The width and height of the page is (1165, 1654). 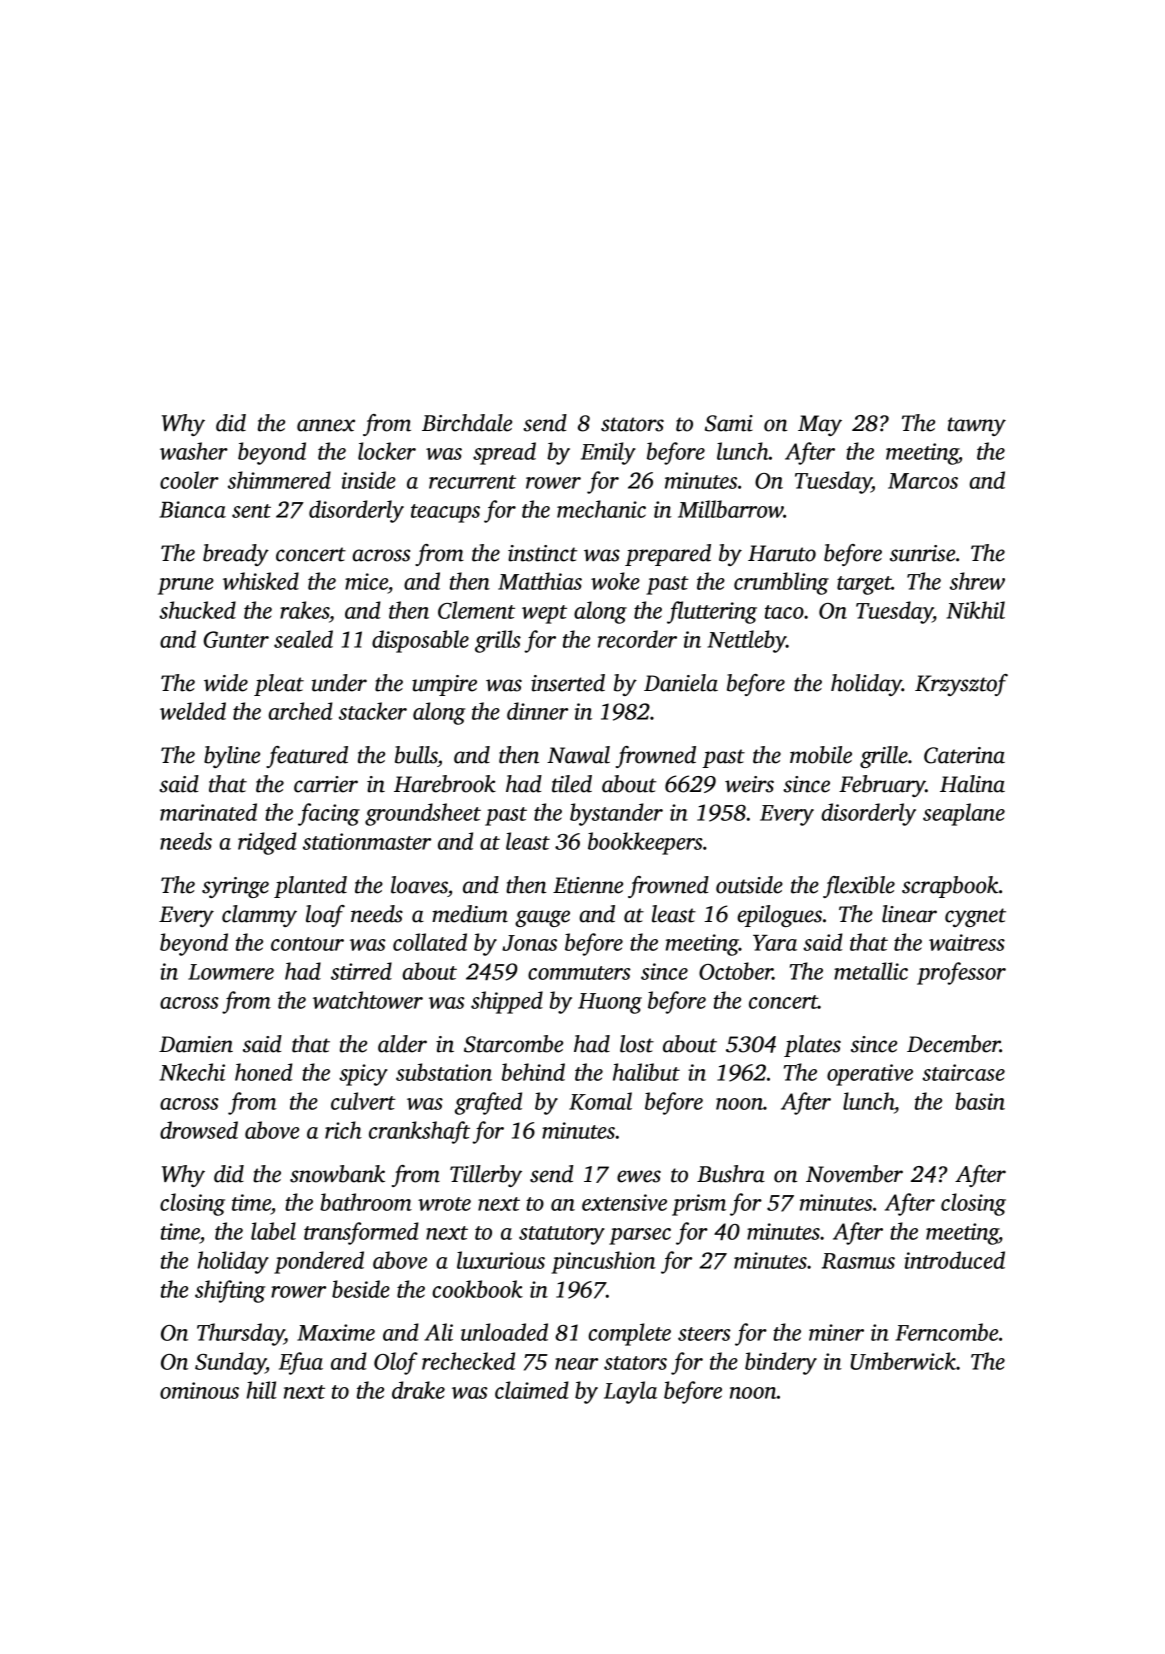 I want to click on Sami, so click(x=729, y=423).
